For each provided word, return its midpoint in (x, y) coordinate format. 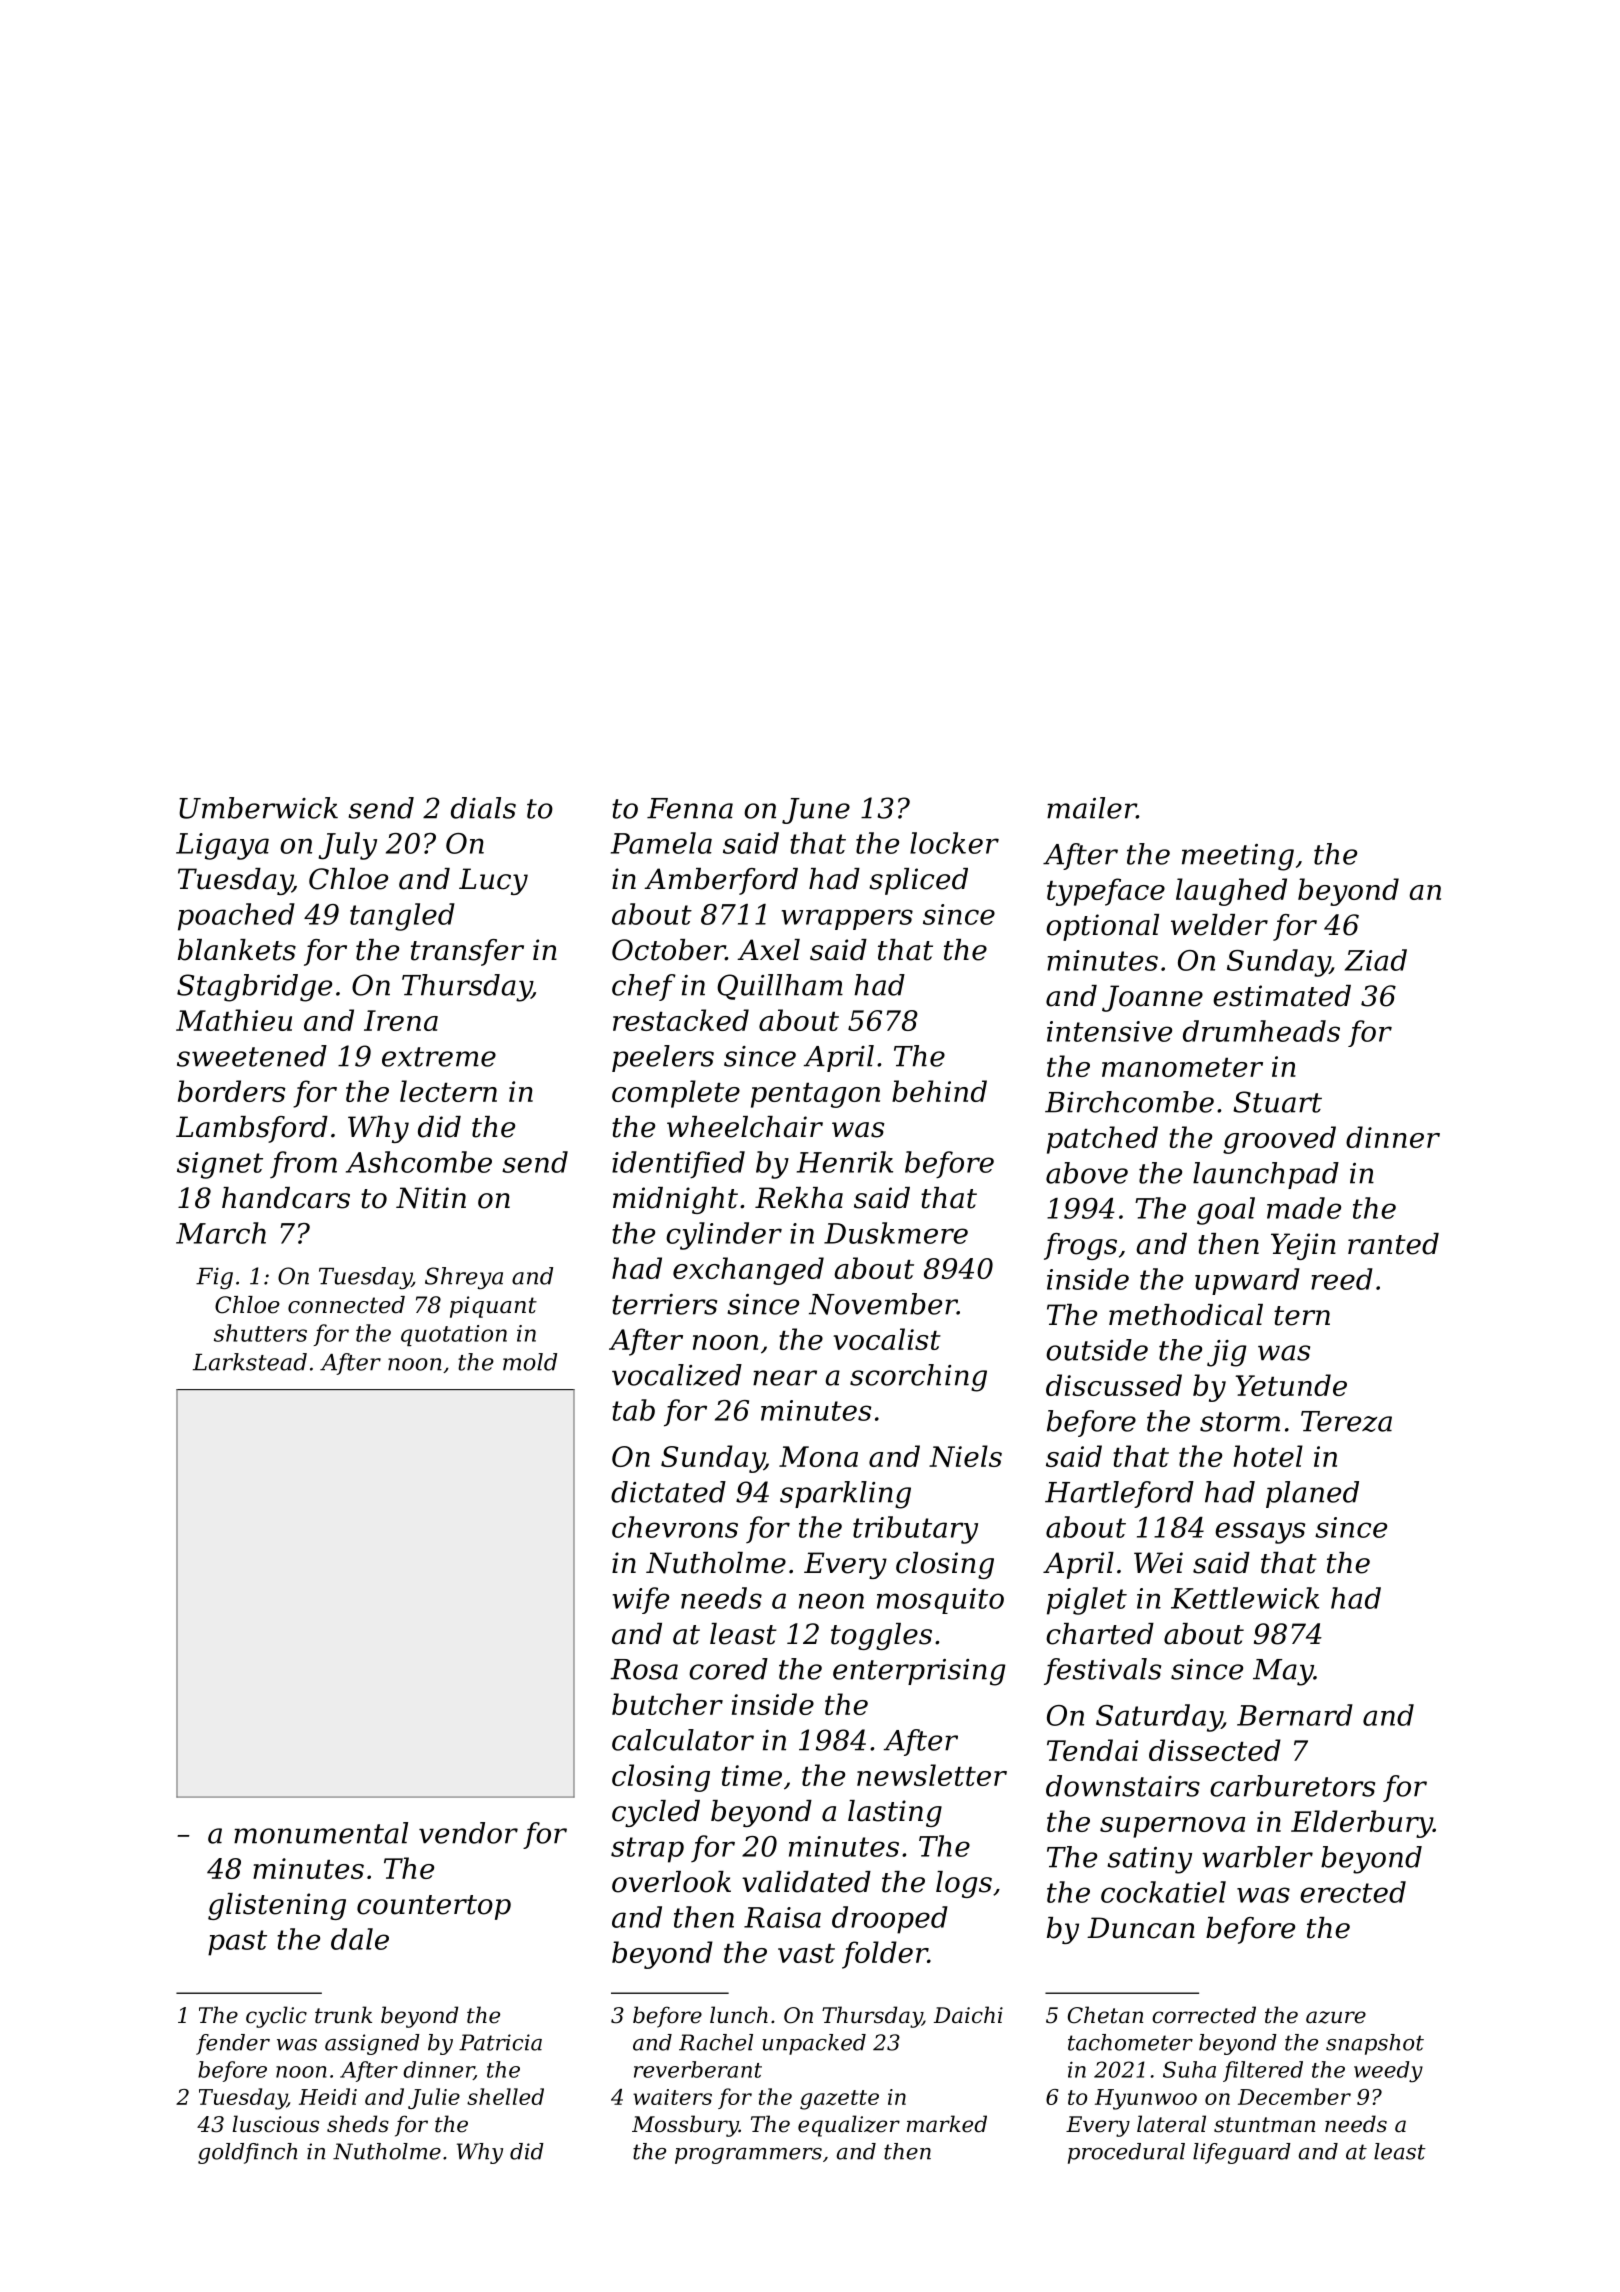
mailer (1092, 808)
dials (483, 808)
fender (233, 2044)
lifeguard (1242, 2153)
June (816, 811)
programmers (748, 2156)
